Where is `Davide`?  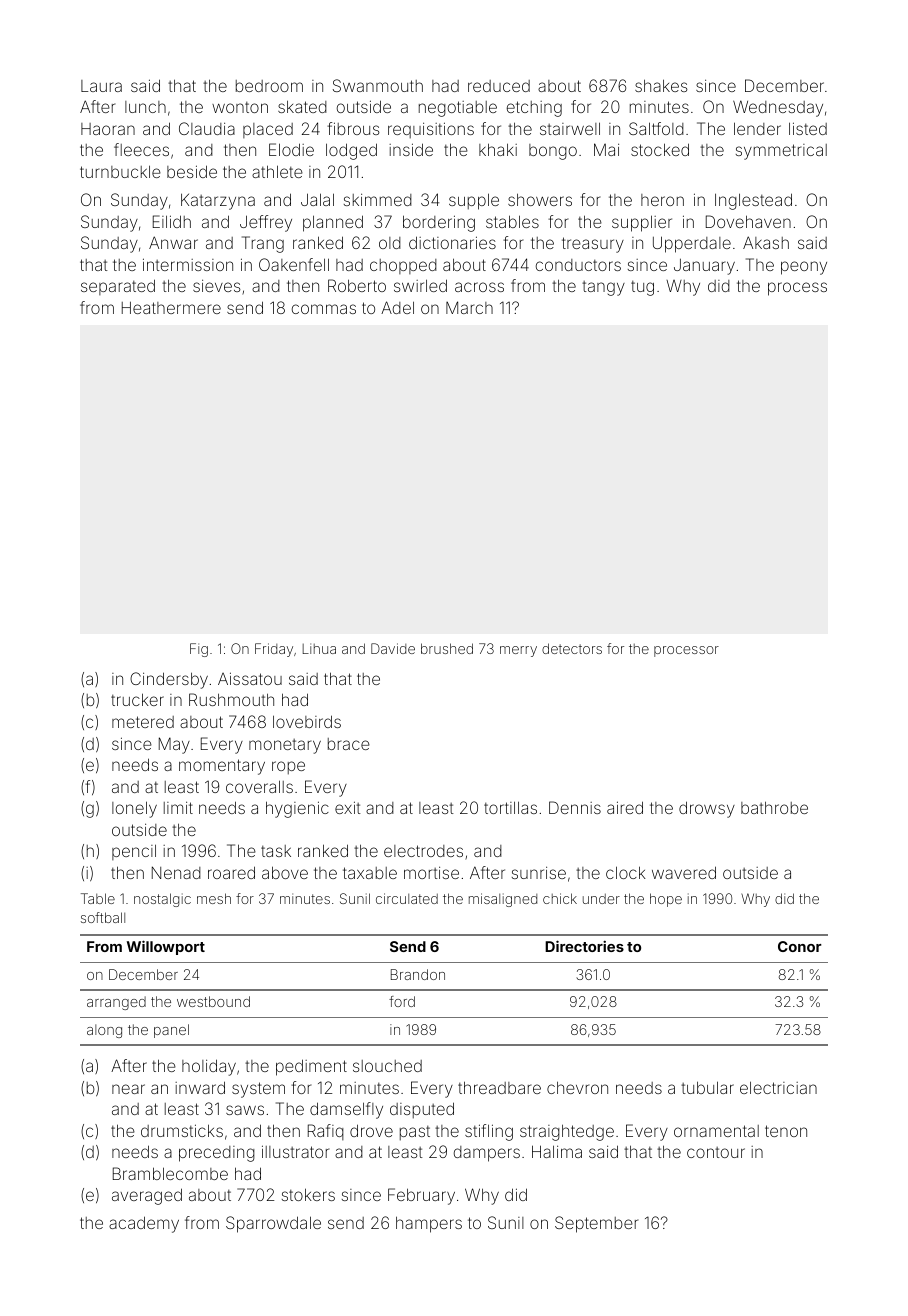 Davide is located at coordinates (393, 648).
